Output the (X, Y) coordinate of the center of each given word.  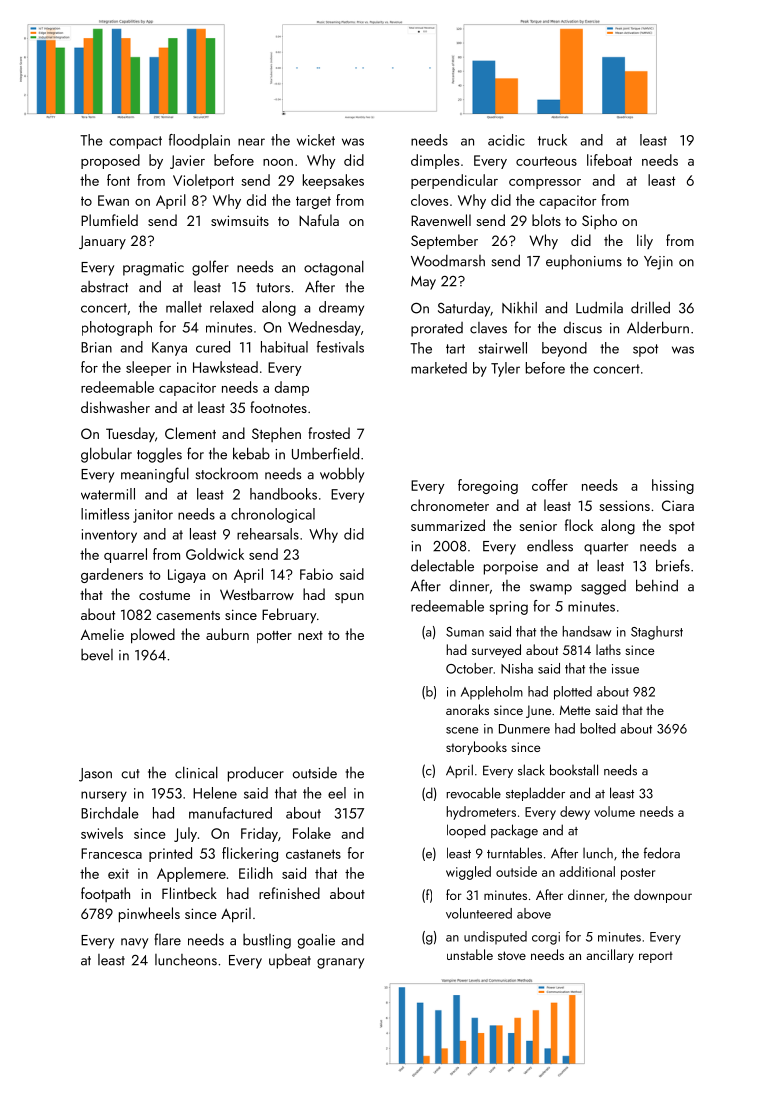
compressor (545, 184)
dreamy (341, 308)
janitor (153, 516)
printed (170, 854)
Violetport (203, 181)
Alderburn (658, 327)
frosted (329, 433)
